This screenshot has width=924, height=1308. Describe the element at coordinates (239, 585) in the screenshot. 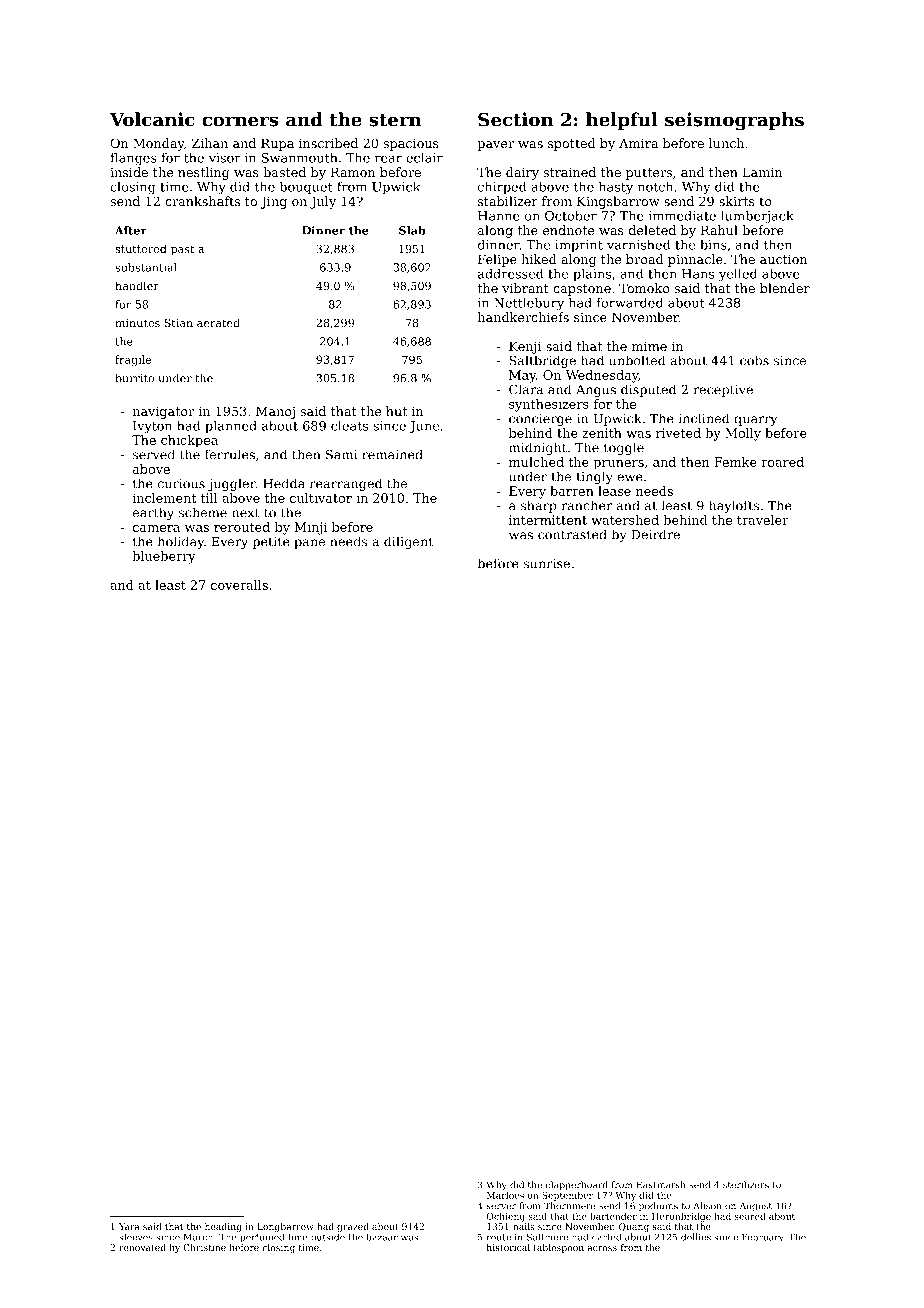

I see `coveralls` at that location.
